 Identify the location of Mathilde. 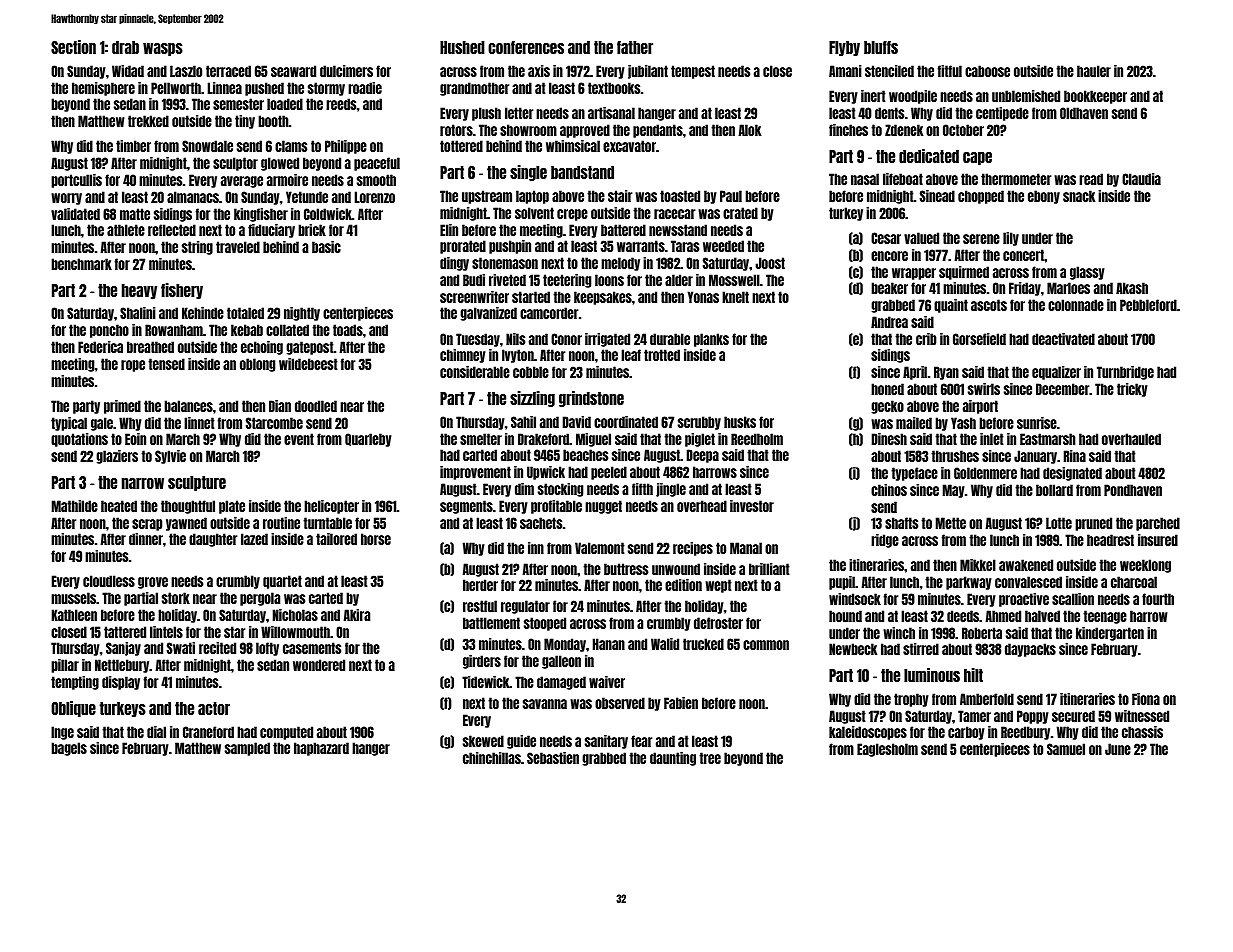
(75, 506).
